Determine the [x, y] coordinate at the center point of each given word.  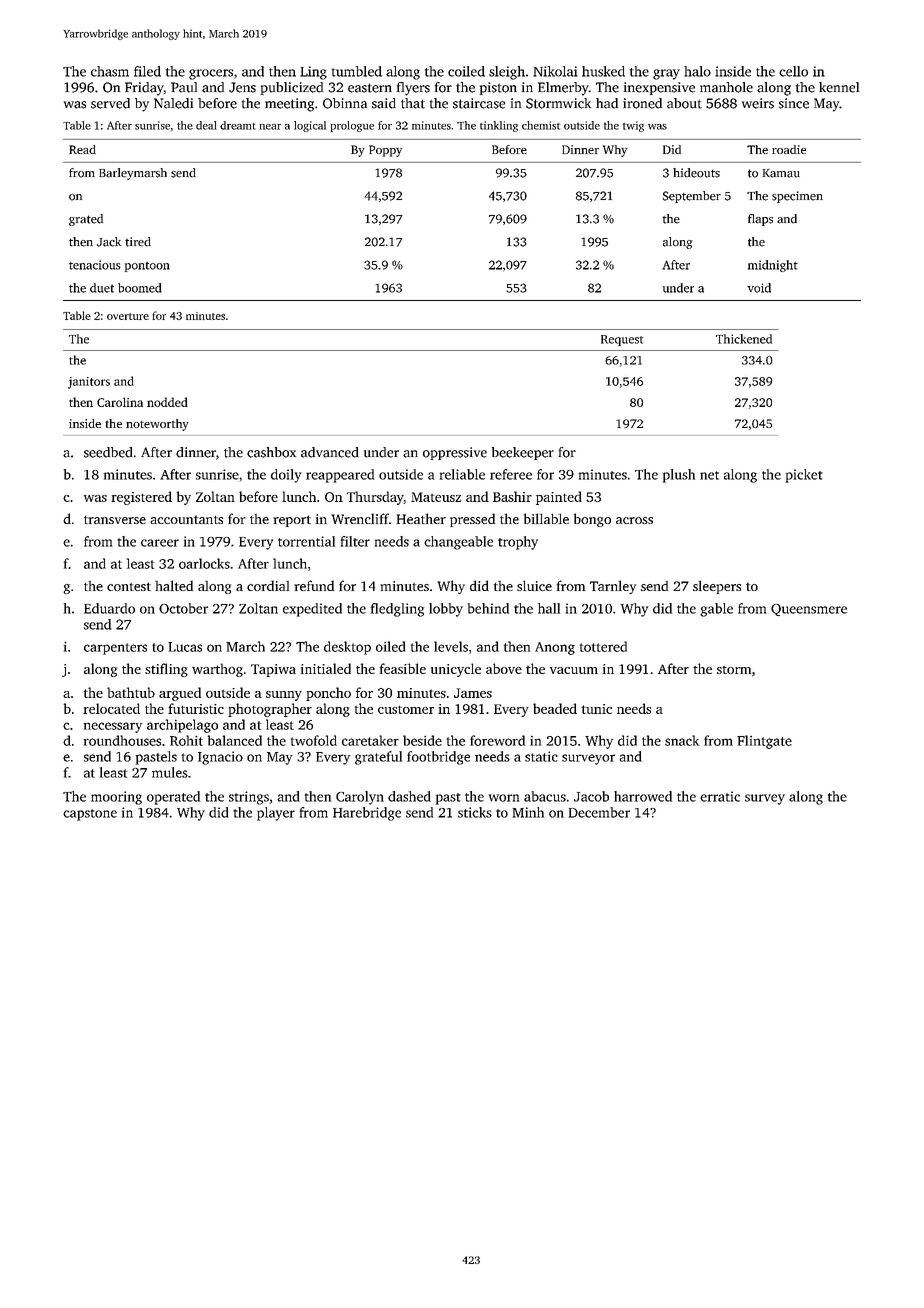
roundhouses [122, 740]
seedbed [108, 452]
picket [804, 476]
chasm [110, 71]
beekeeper [523, 453]
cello [793, 71]
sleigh [507, 73]
